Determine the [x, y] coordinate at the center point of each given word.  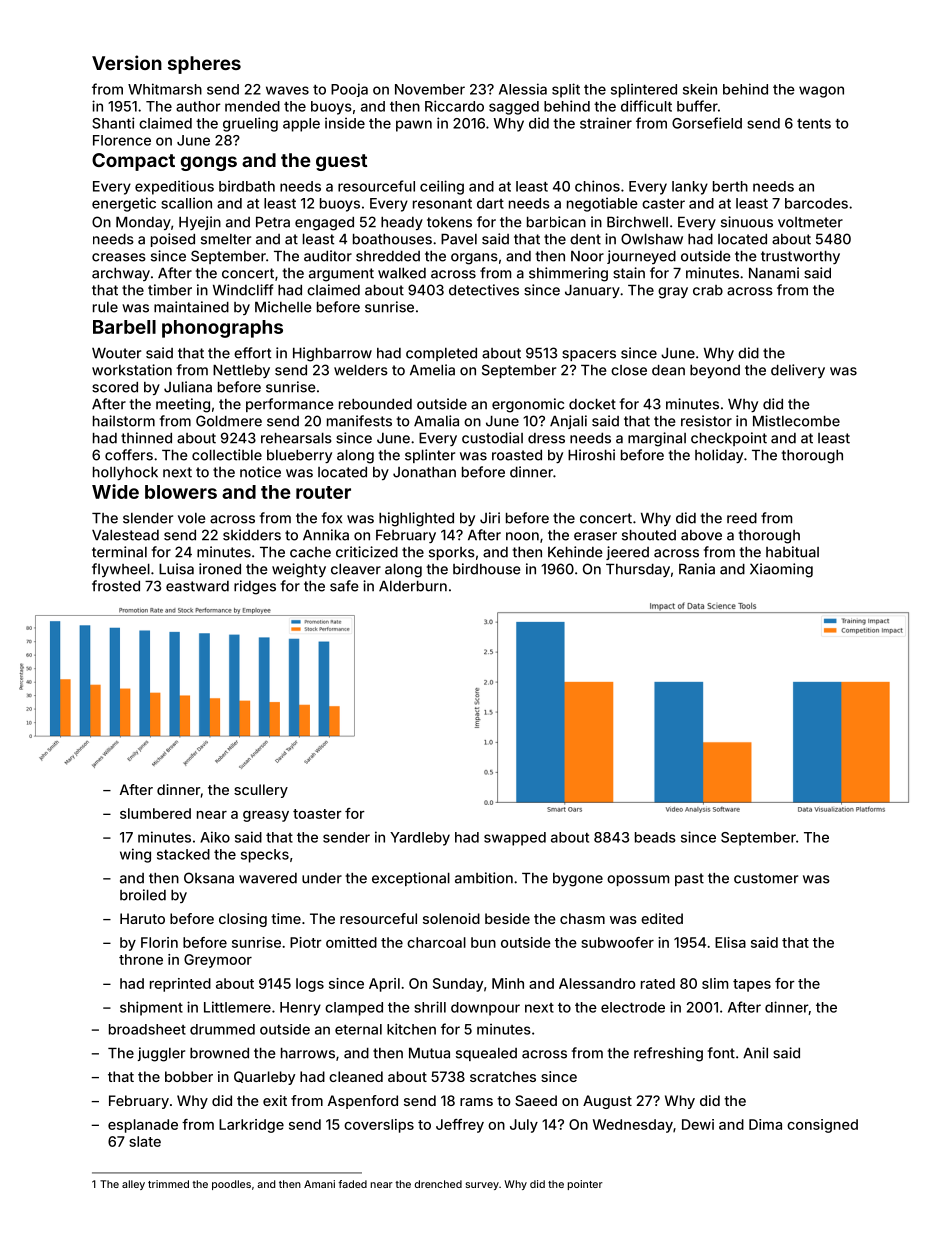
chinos [597, 186]
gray [673, 293]
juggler [161, 1054]
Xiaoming [781, 570]
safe [344, 586]
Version [127, 62]
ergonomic [528, 405]
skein [700, 89]
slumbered [155, 813]
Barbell [124, 327]
